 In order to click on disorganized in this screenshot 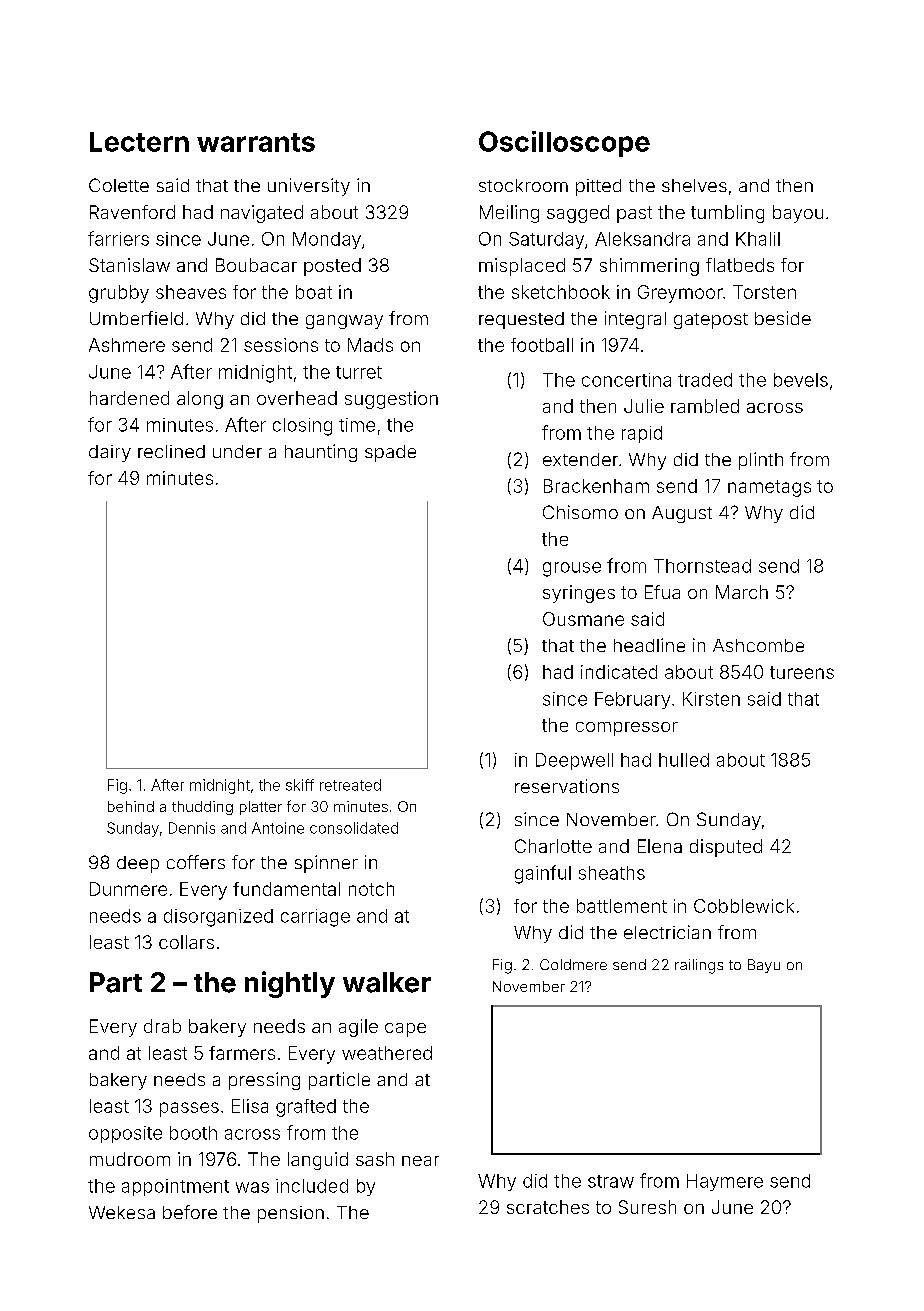, I will do `click(218, 918)`.
